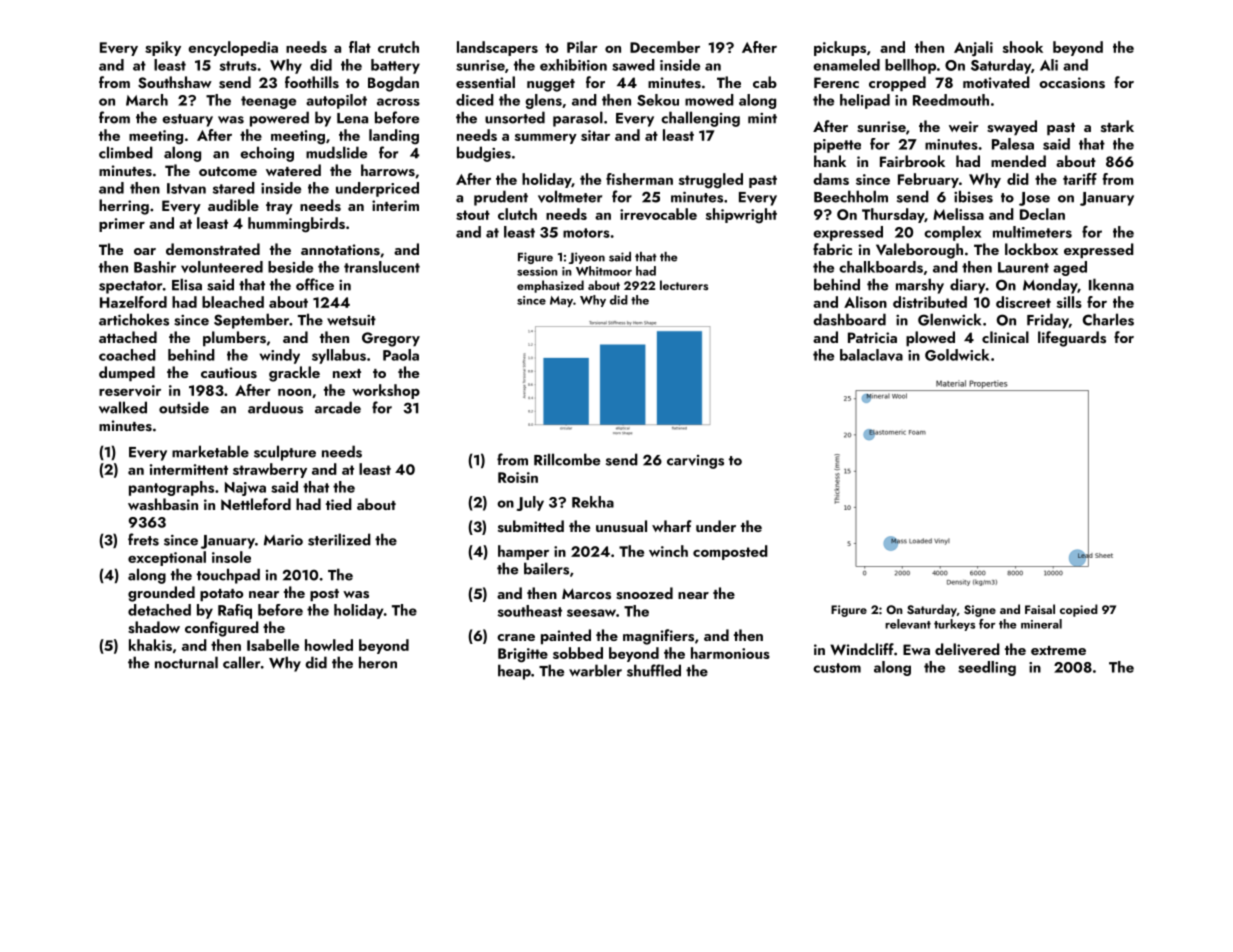 Image resolution: width=1233 pixels, height=952 pixels. I want to click on balaclava, so click(871, 355).
